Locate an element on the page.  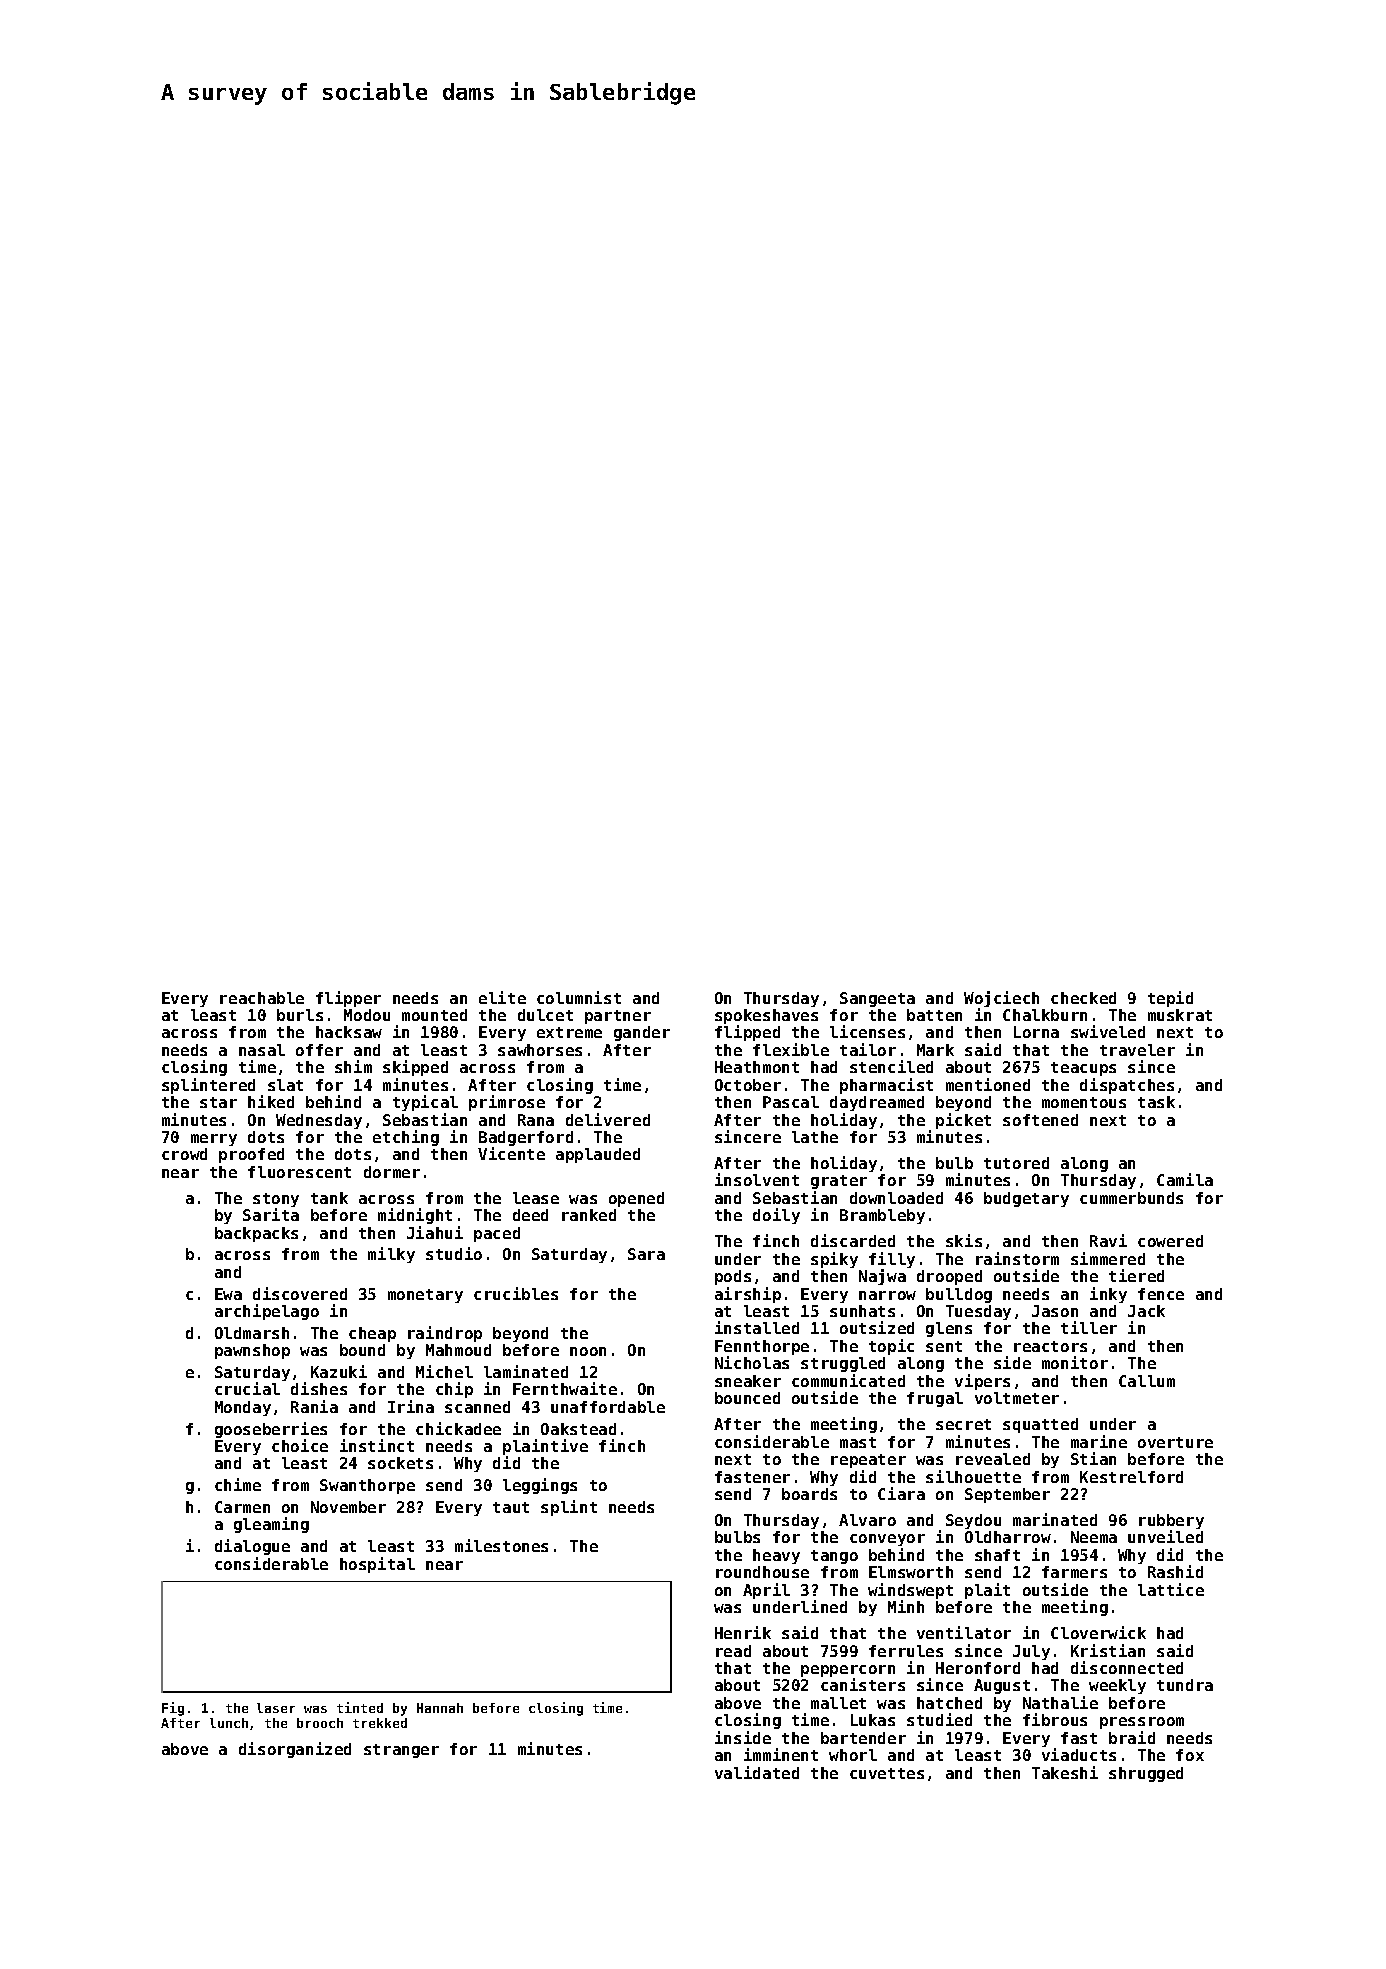
Oldmarsh is located at coordinates (252, 1333).
